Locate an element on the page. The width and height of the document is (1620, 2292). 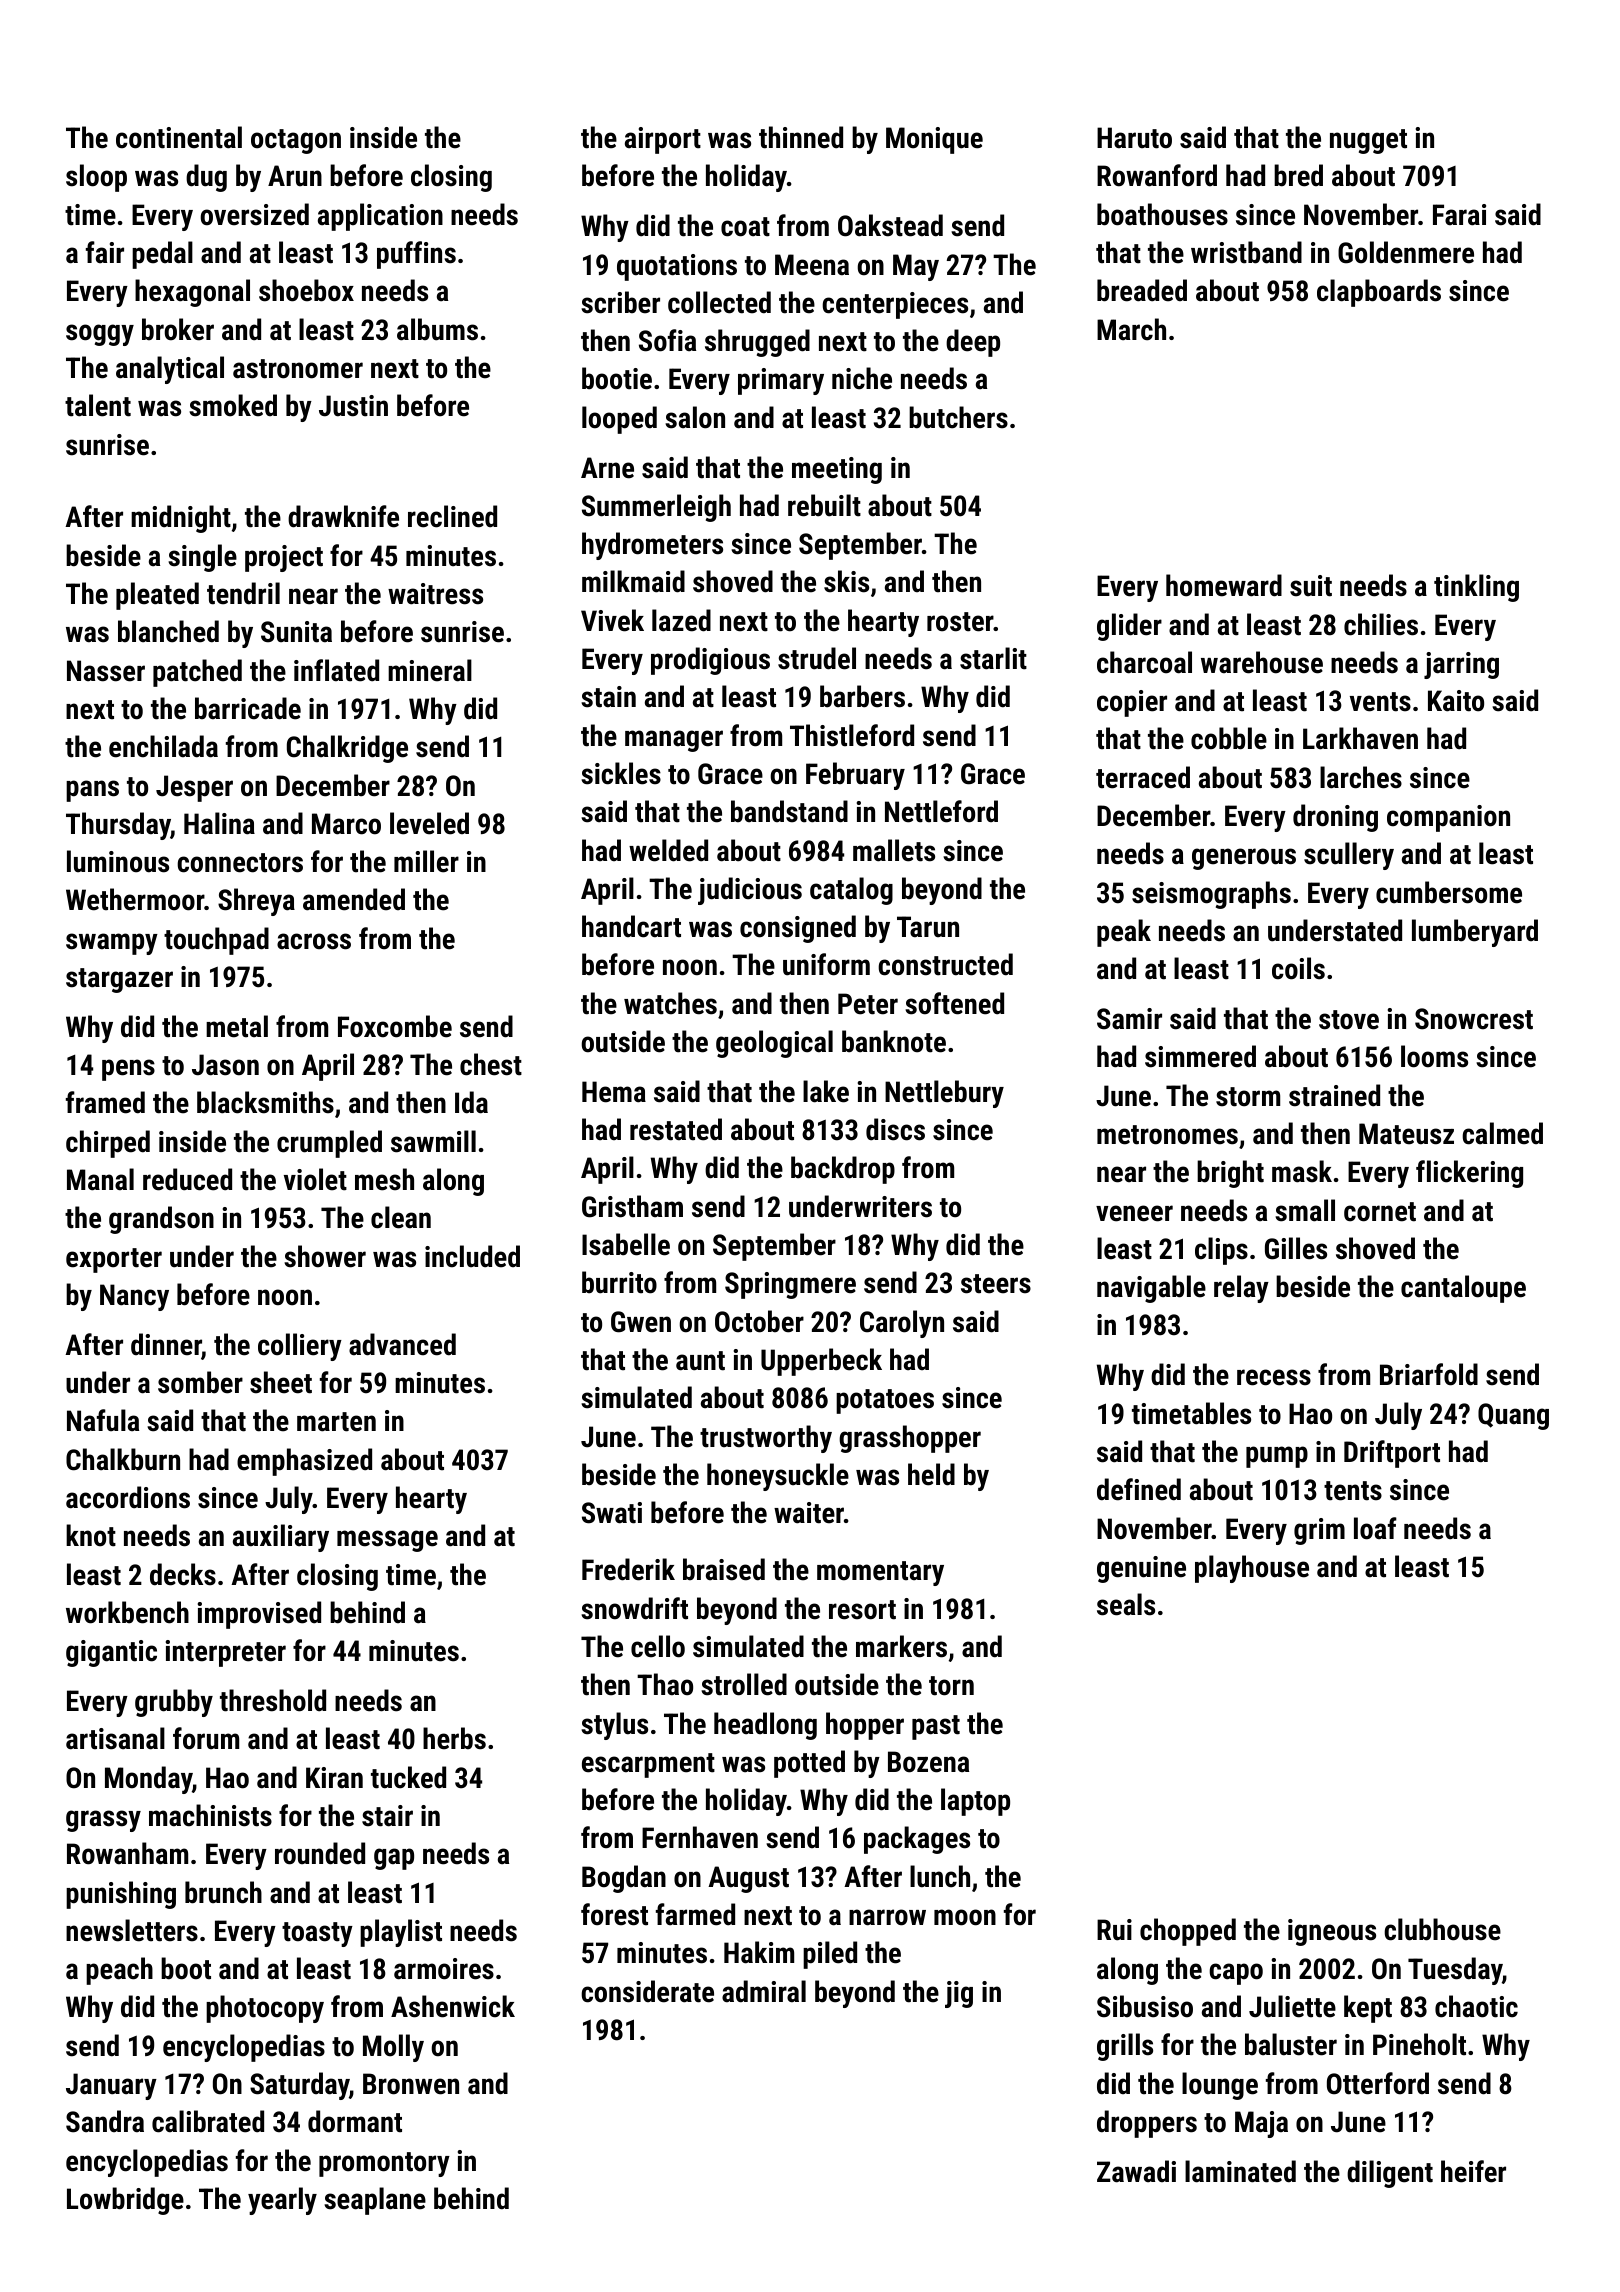
Monique is located at coordinates (934, 140).
